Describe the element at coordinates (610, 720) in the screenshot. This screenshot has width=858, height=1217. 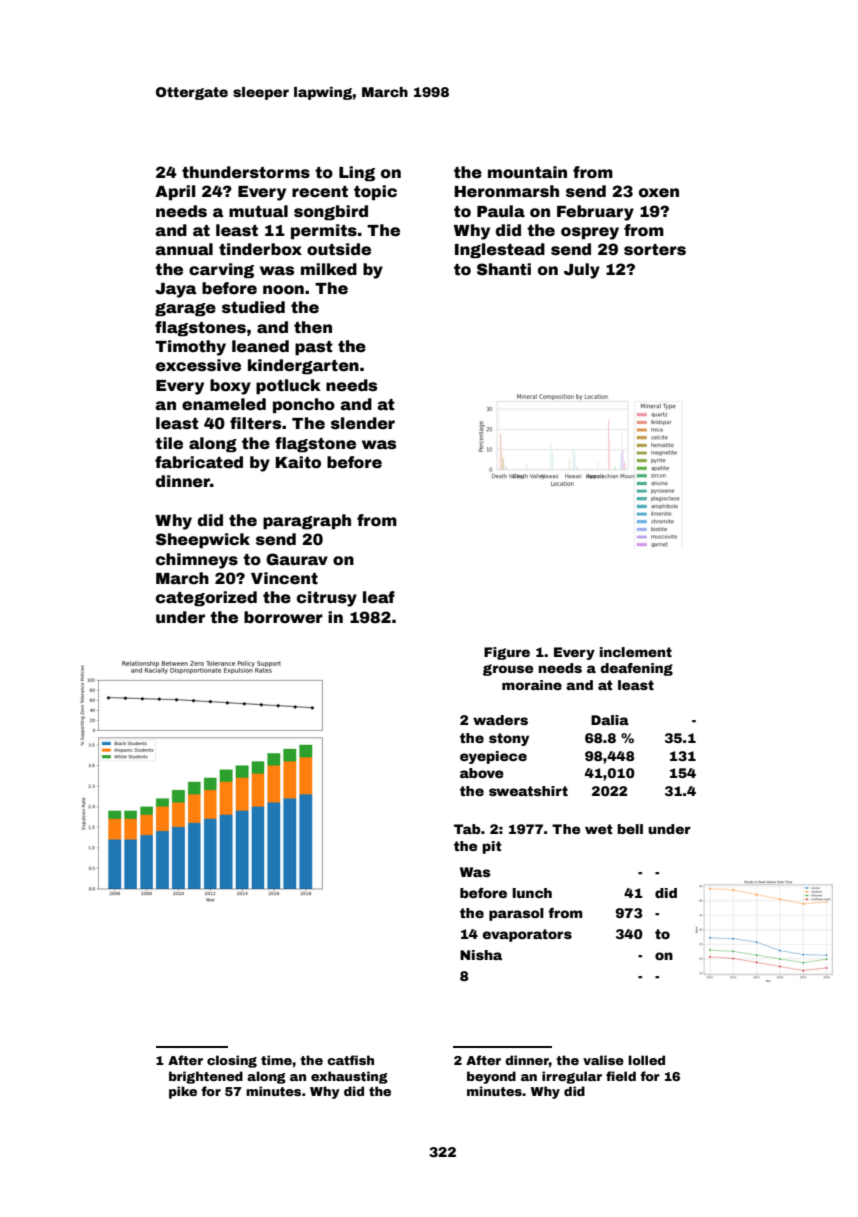
I see `Dalia` at that location.
